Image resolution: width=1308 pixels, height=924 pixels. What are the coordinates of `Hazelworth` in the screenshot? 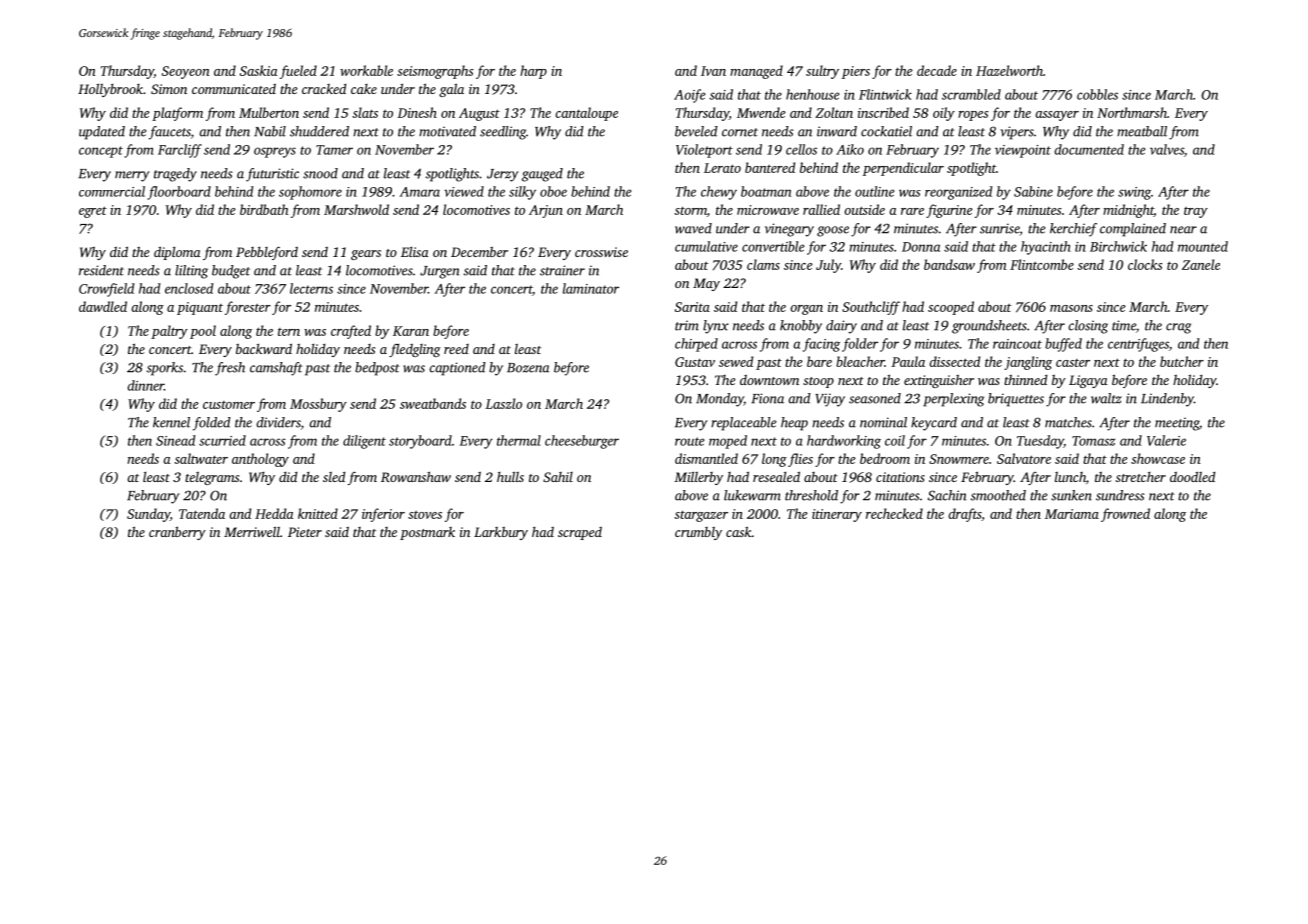 It's located at (1009, 70).
